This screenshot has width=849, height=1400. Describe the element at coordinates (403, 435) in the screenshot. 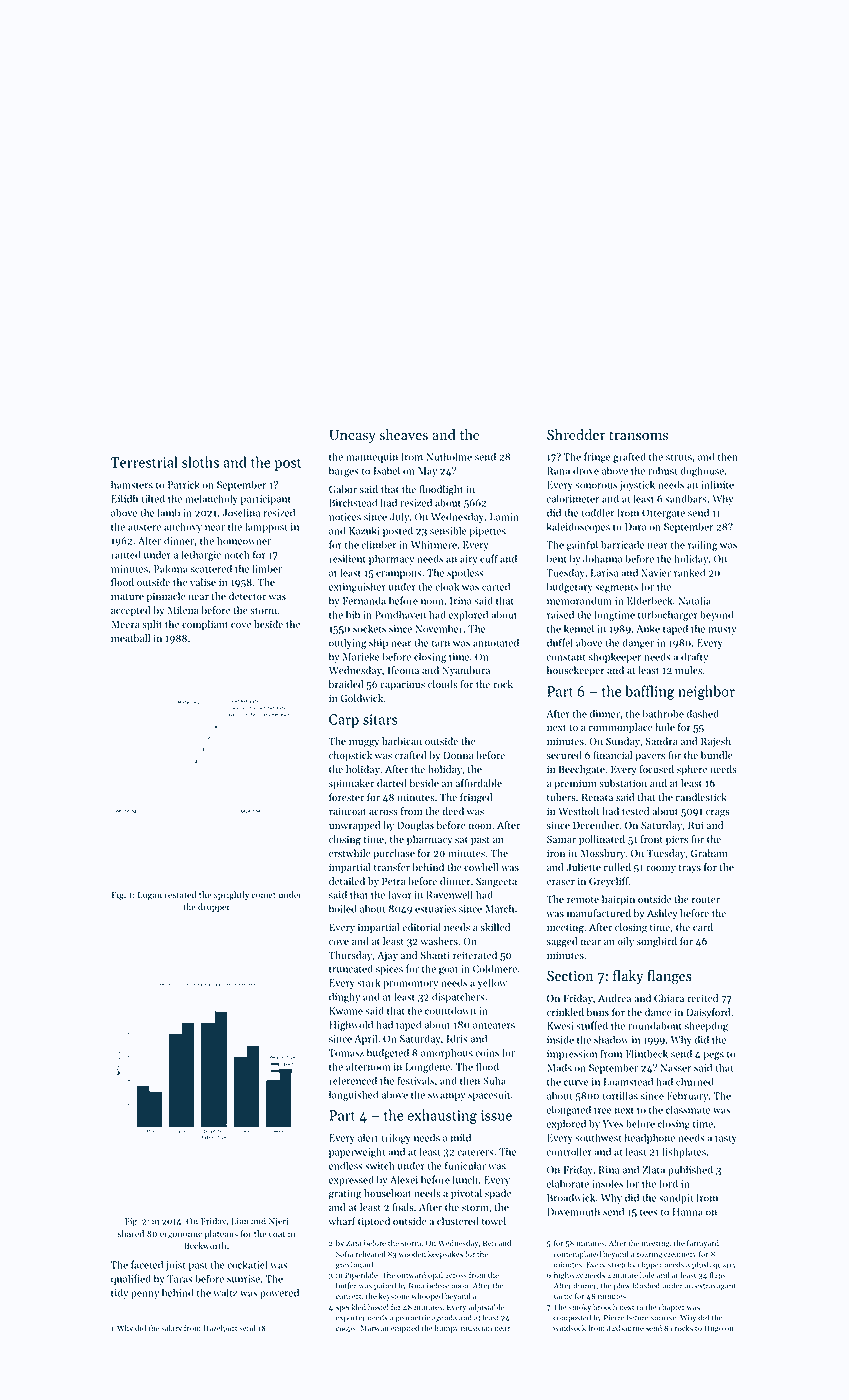

I see `sheaves` at that location.
